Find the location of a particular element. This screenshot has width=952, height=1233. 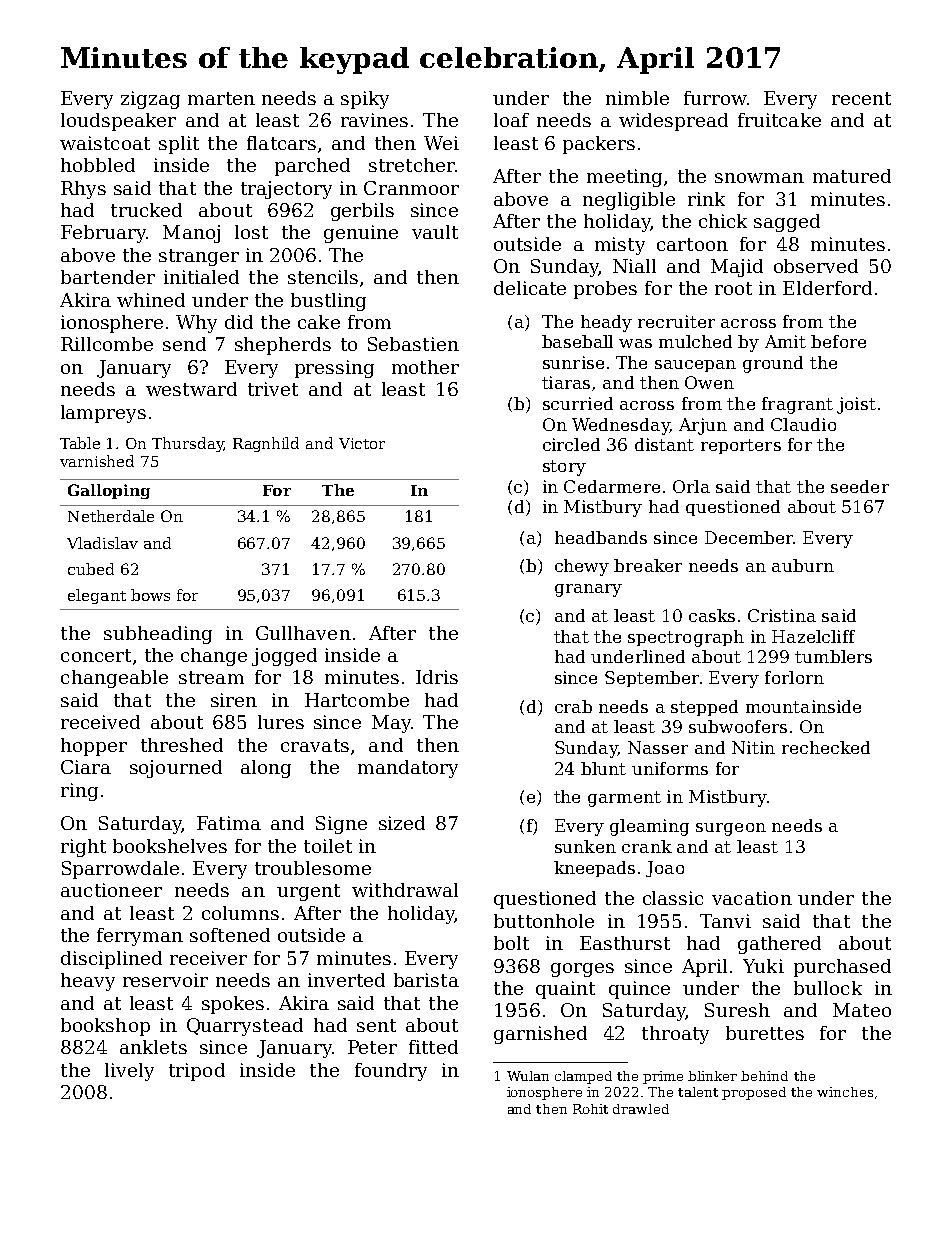

send is located at coordinates (184, 344).
